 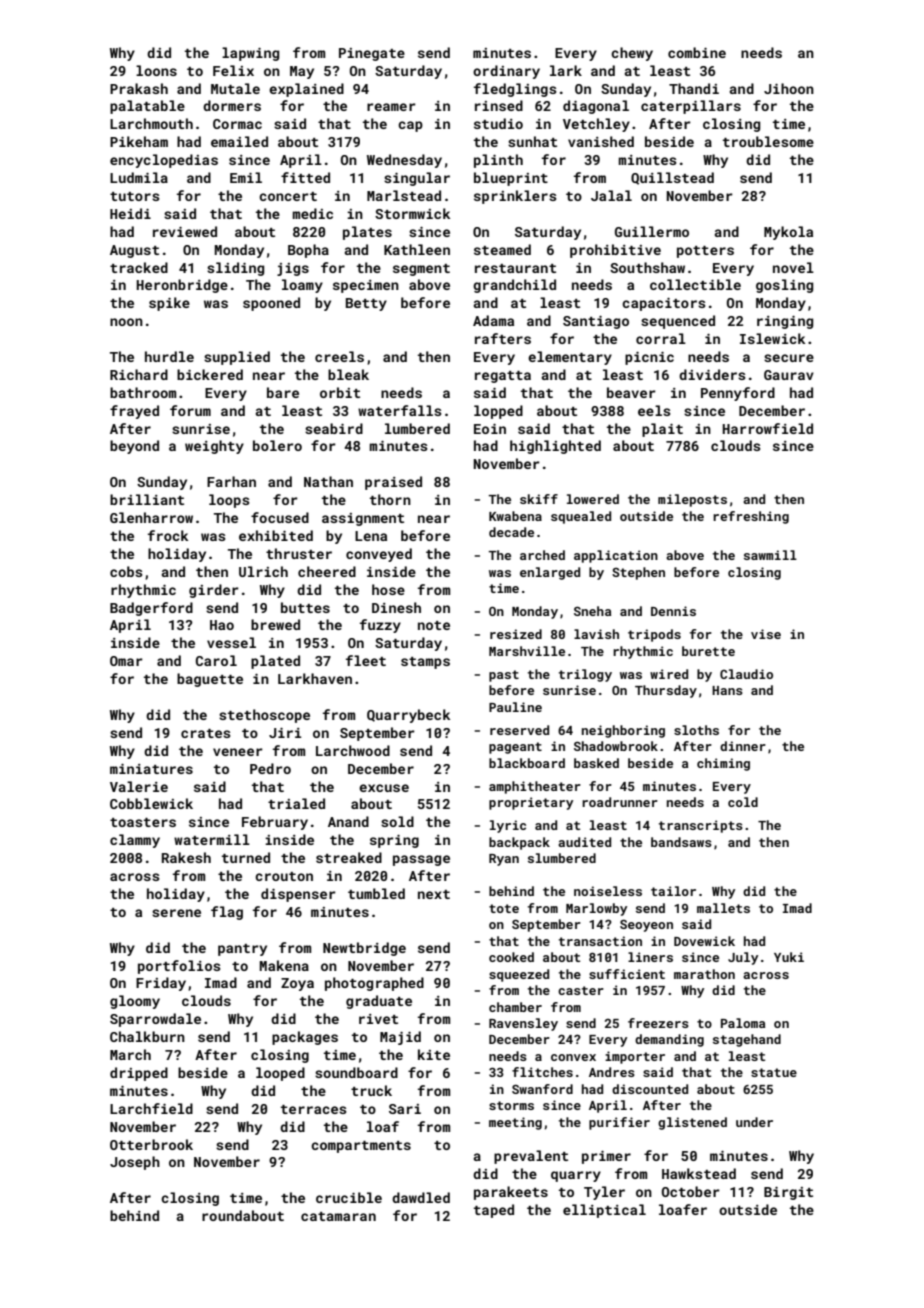 What do you see at coordinates (531, 1157) in the document?
I see `prevalent` at bounding box center [531, 1157].
